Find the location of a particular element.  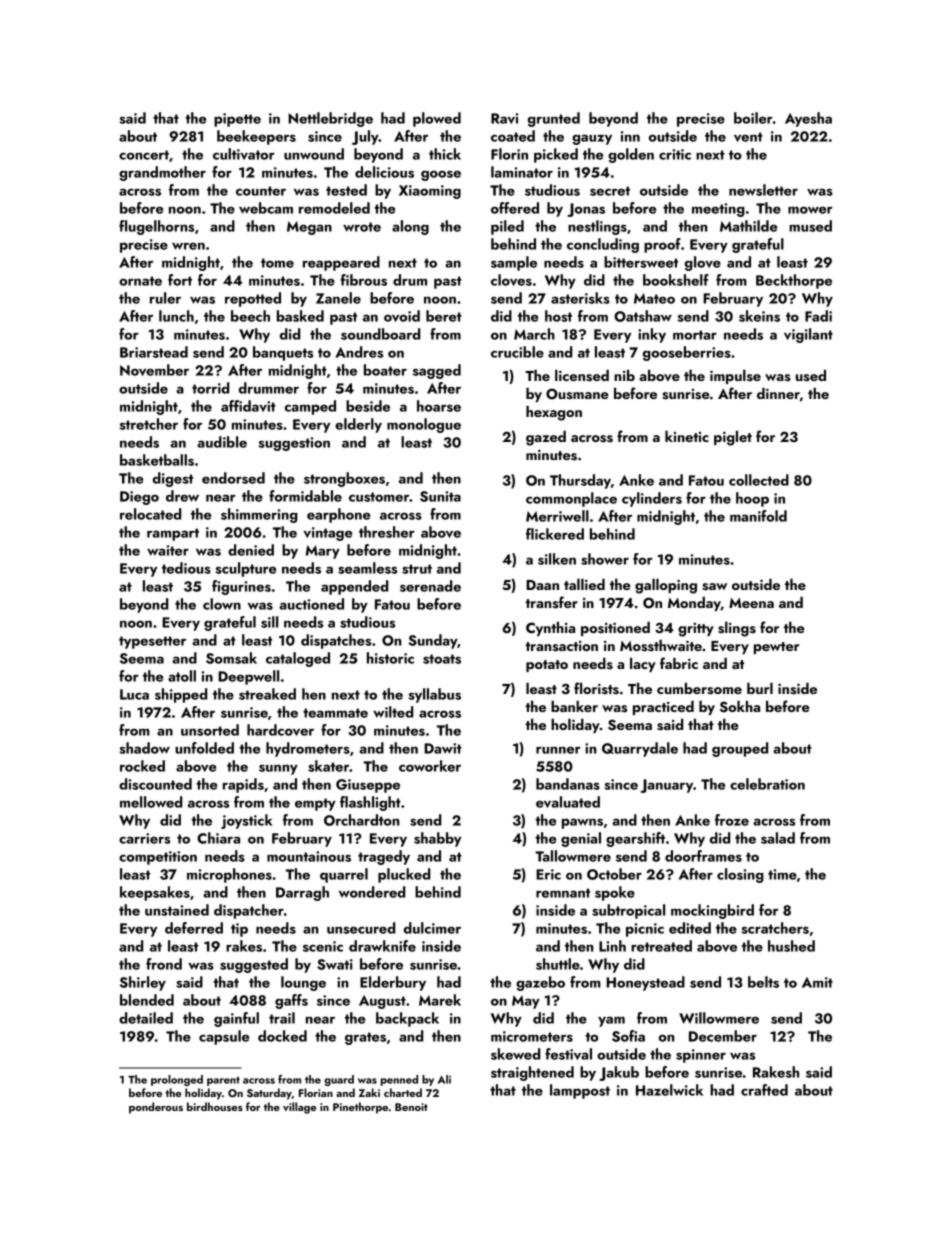

concert is located at coordinates (144, 155).
